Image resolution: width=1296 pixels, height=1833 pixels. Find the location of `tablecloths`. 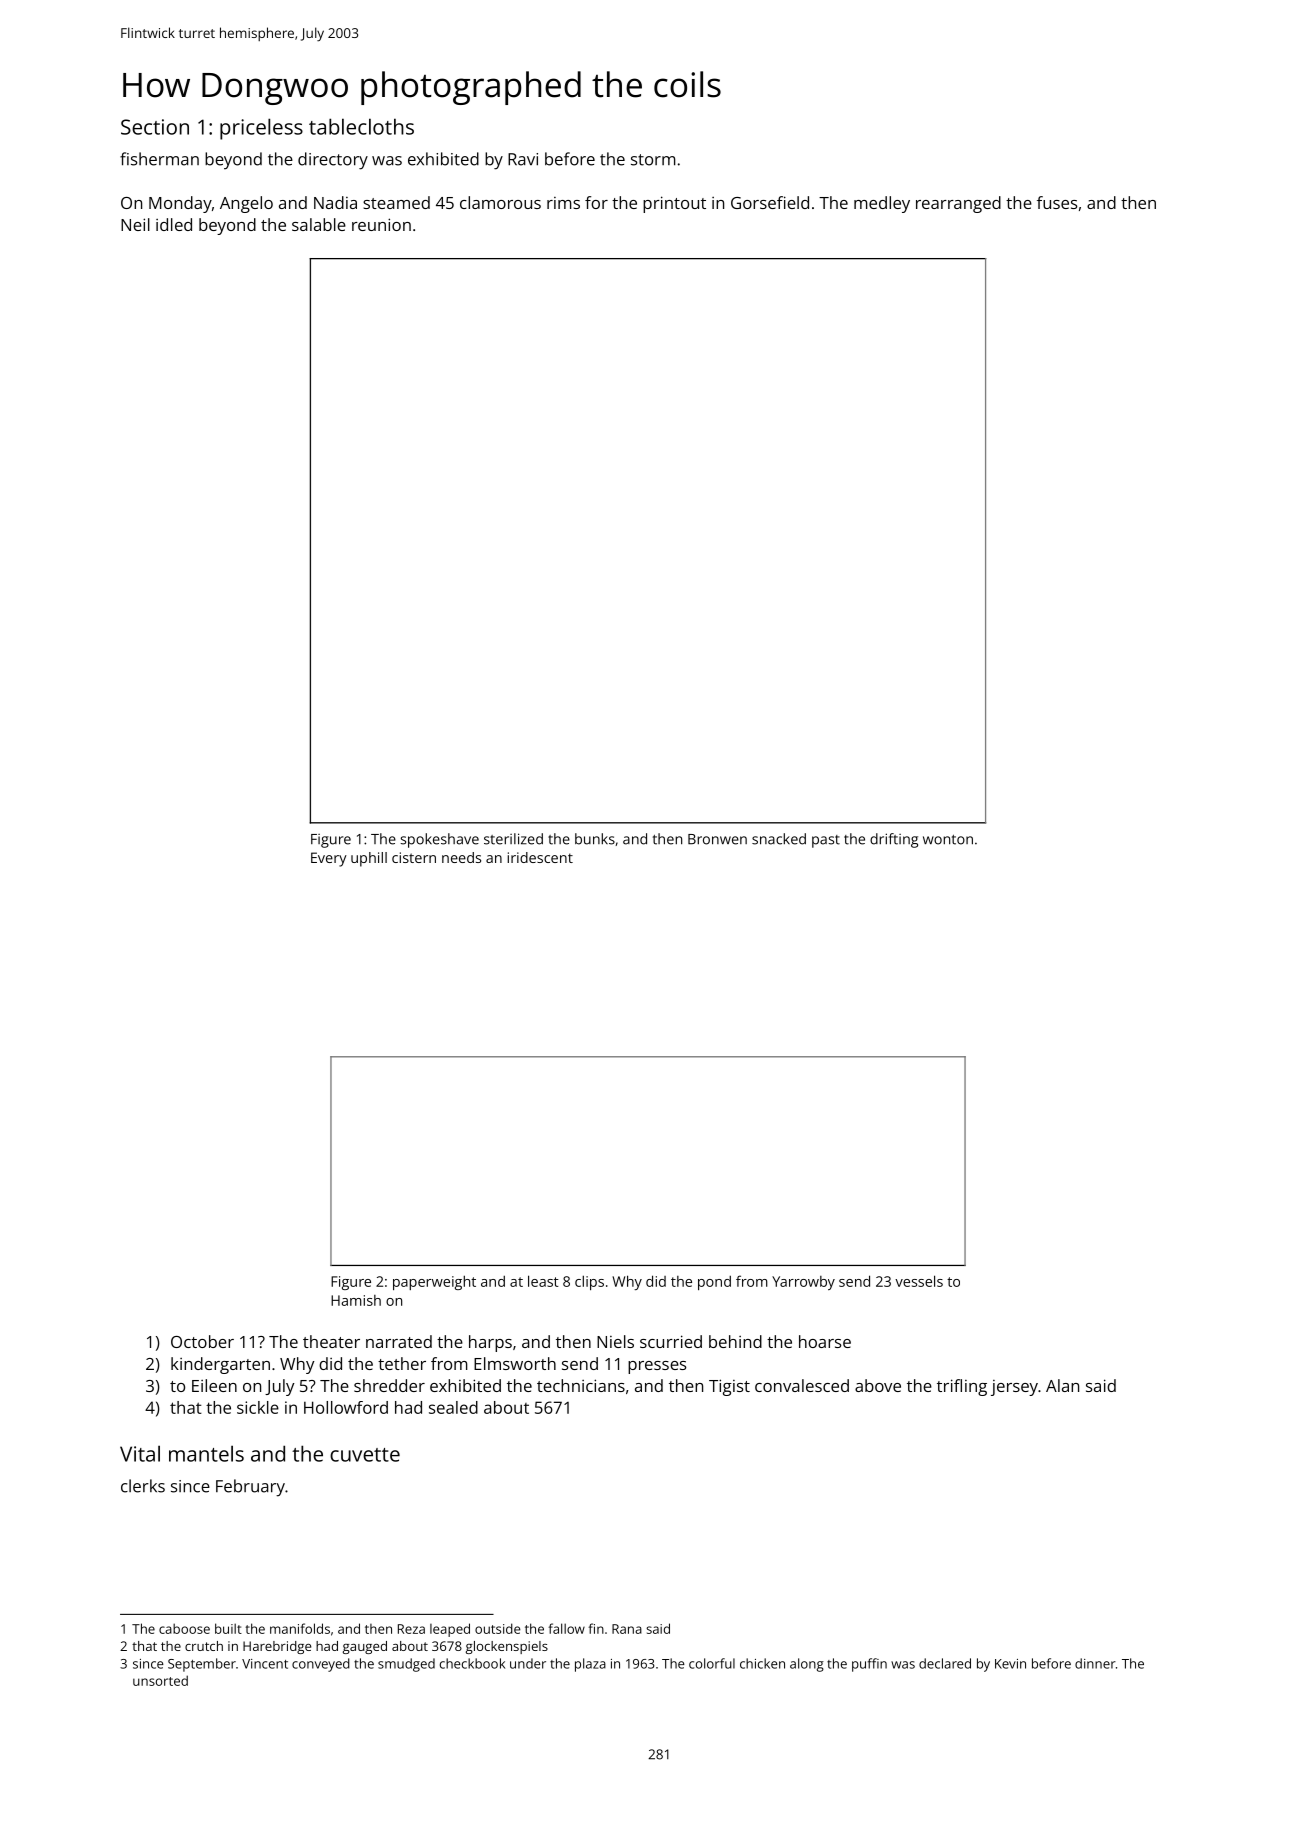

tablecloths is located at coordinates (361, 126).
